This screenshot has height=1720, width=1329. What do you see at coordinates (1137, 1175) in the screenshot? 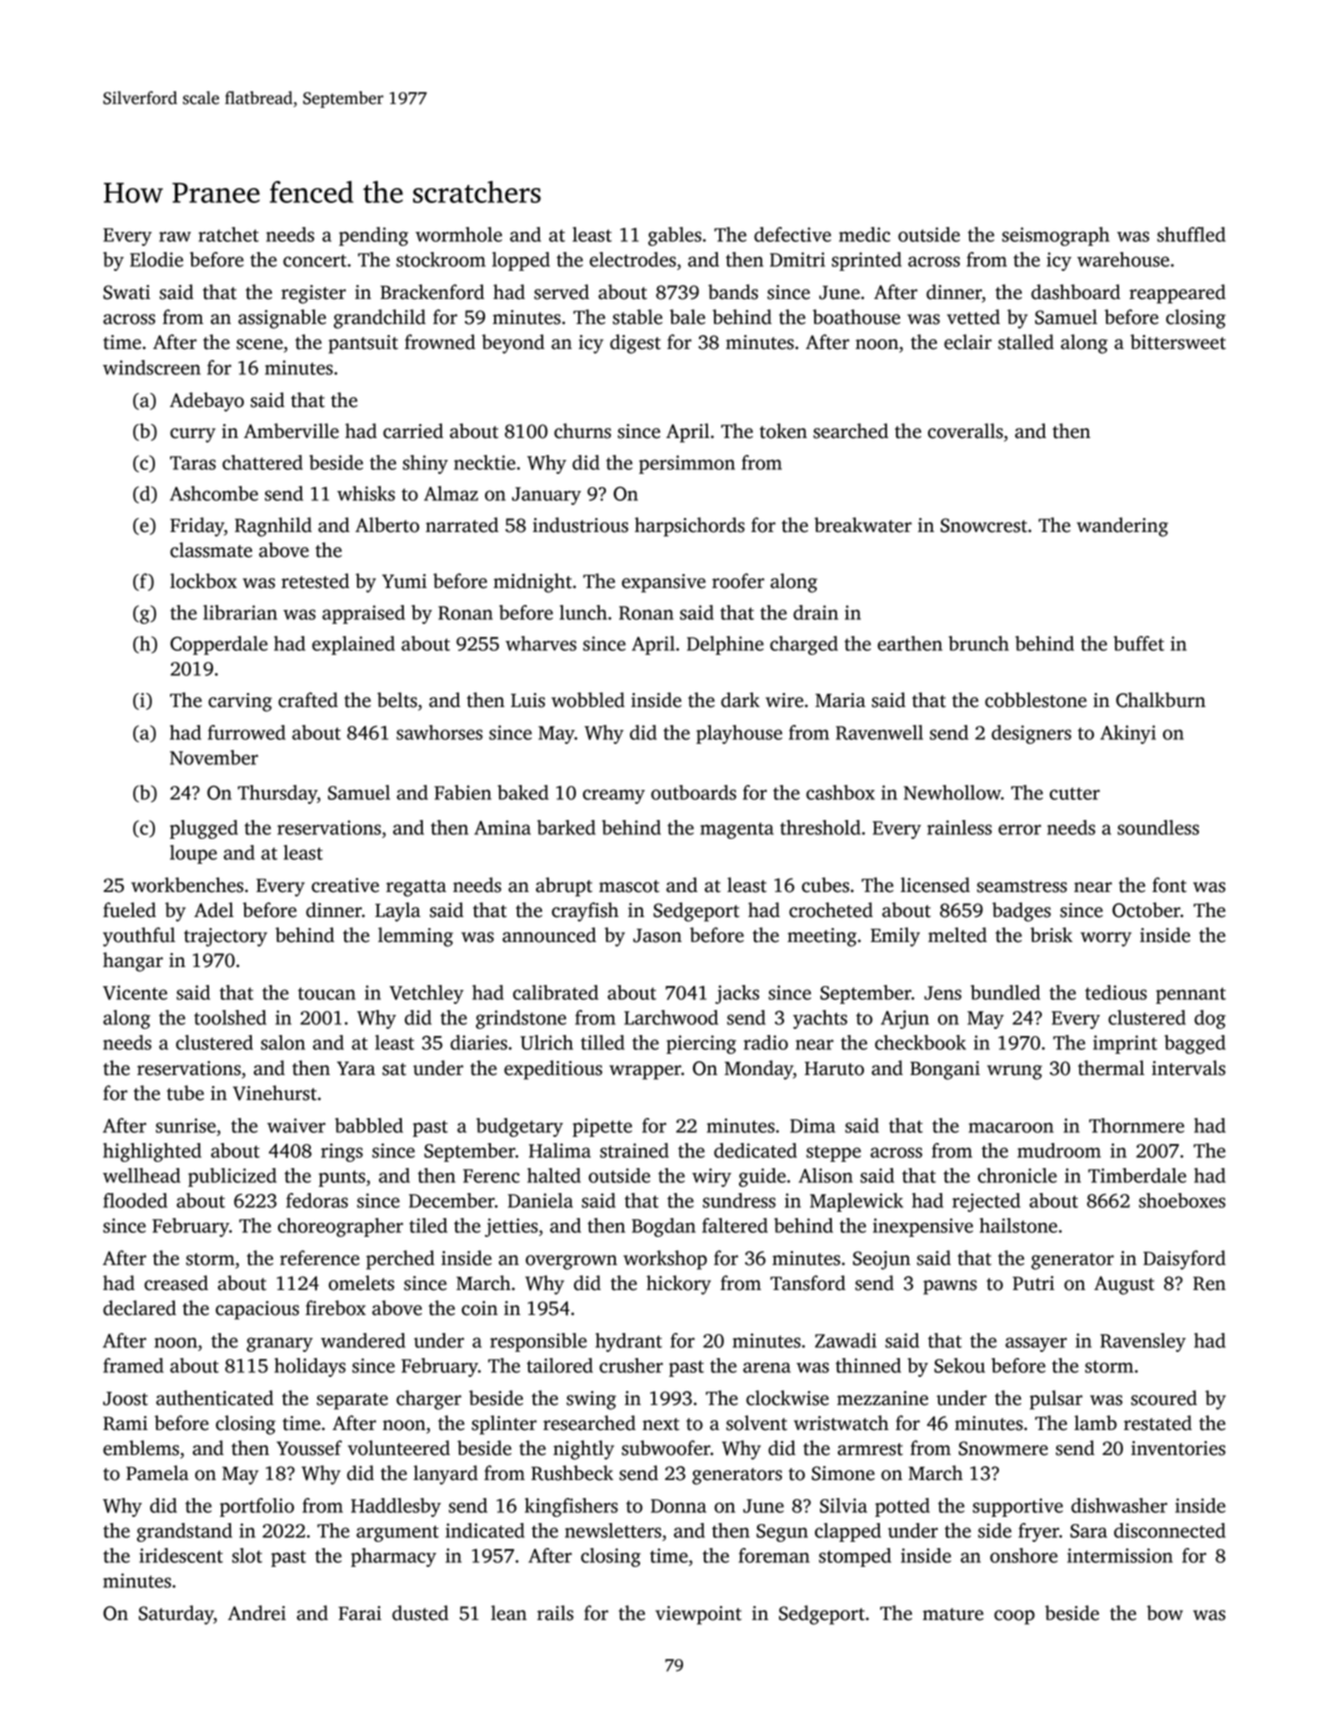
I see `Timberdale` at bounding box center [1137, 1175].
